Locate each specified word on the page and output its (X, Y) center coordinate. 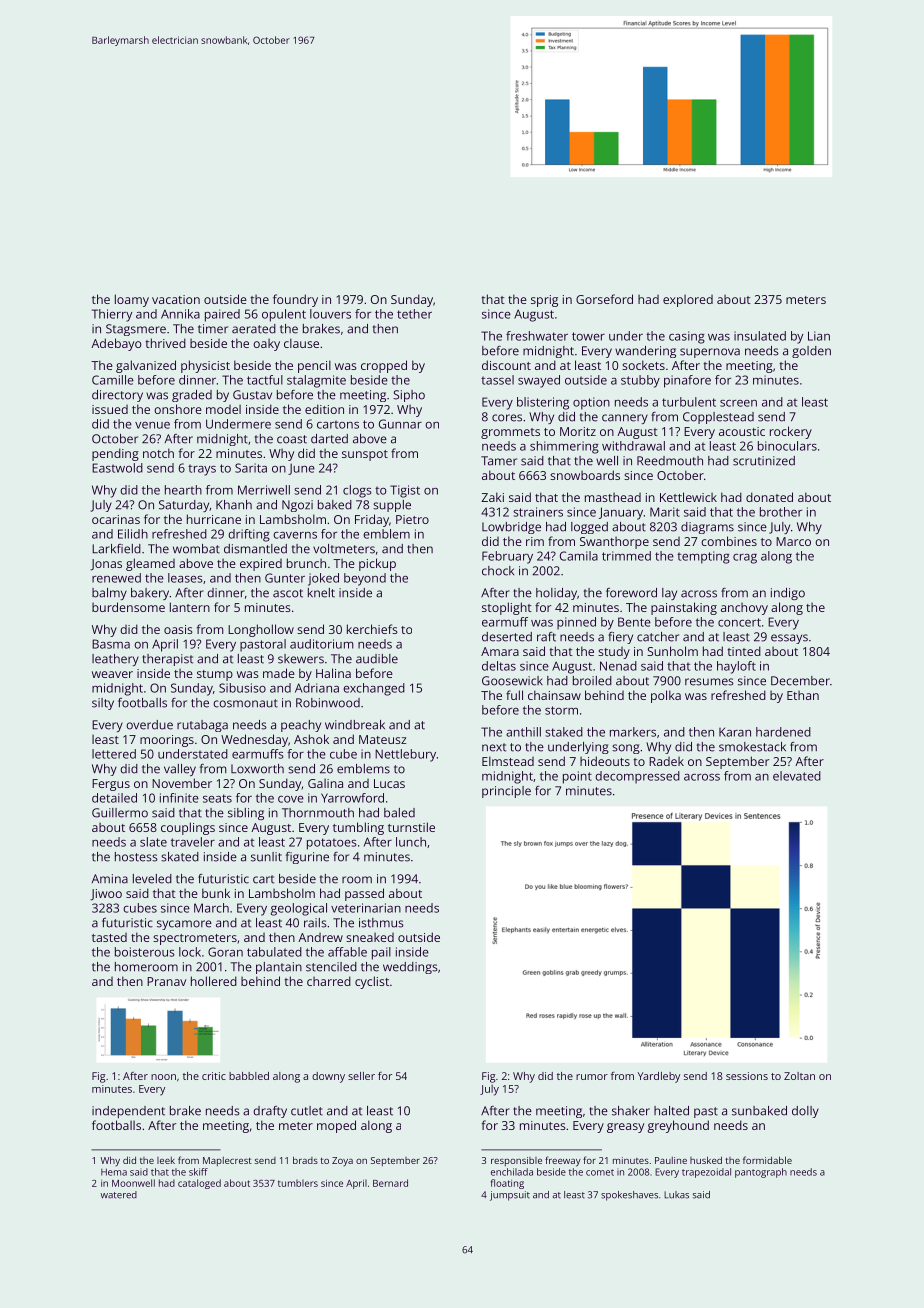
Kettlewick (688, 497)
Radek (666, 761)
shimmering (564, 447)
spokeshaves (629, 1196)
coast (292, 439)
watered (119, 1195)
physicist (205, 366)
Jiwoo (106, 895)
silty (103, 704)
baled (399, 813)
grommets (510, 433)
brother (781, 512)
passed (364, 894)
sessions (747, 1076)
